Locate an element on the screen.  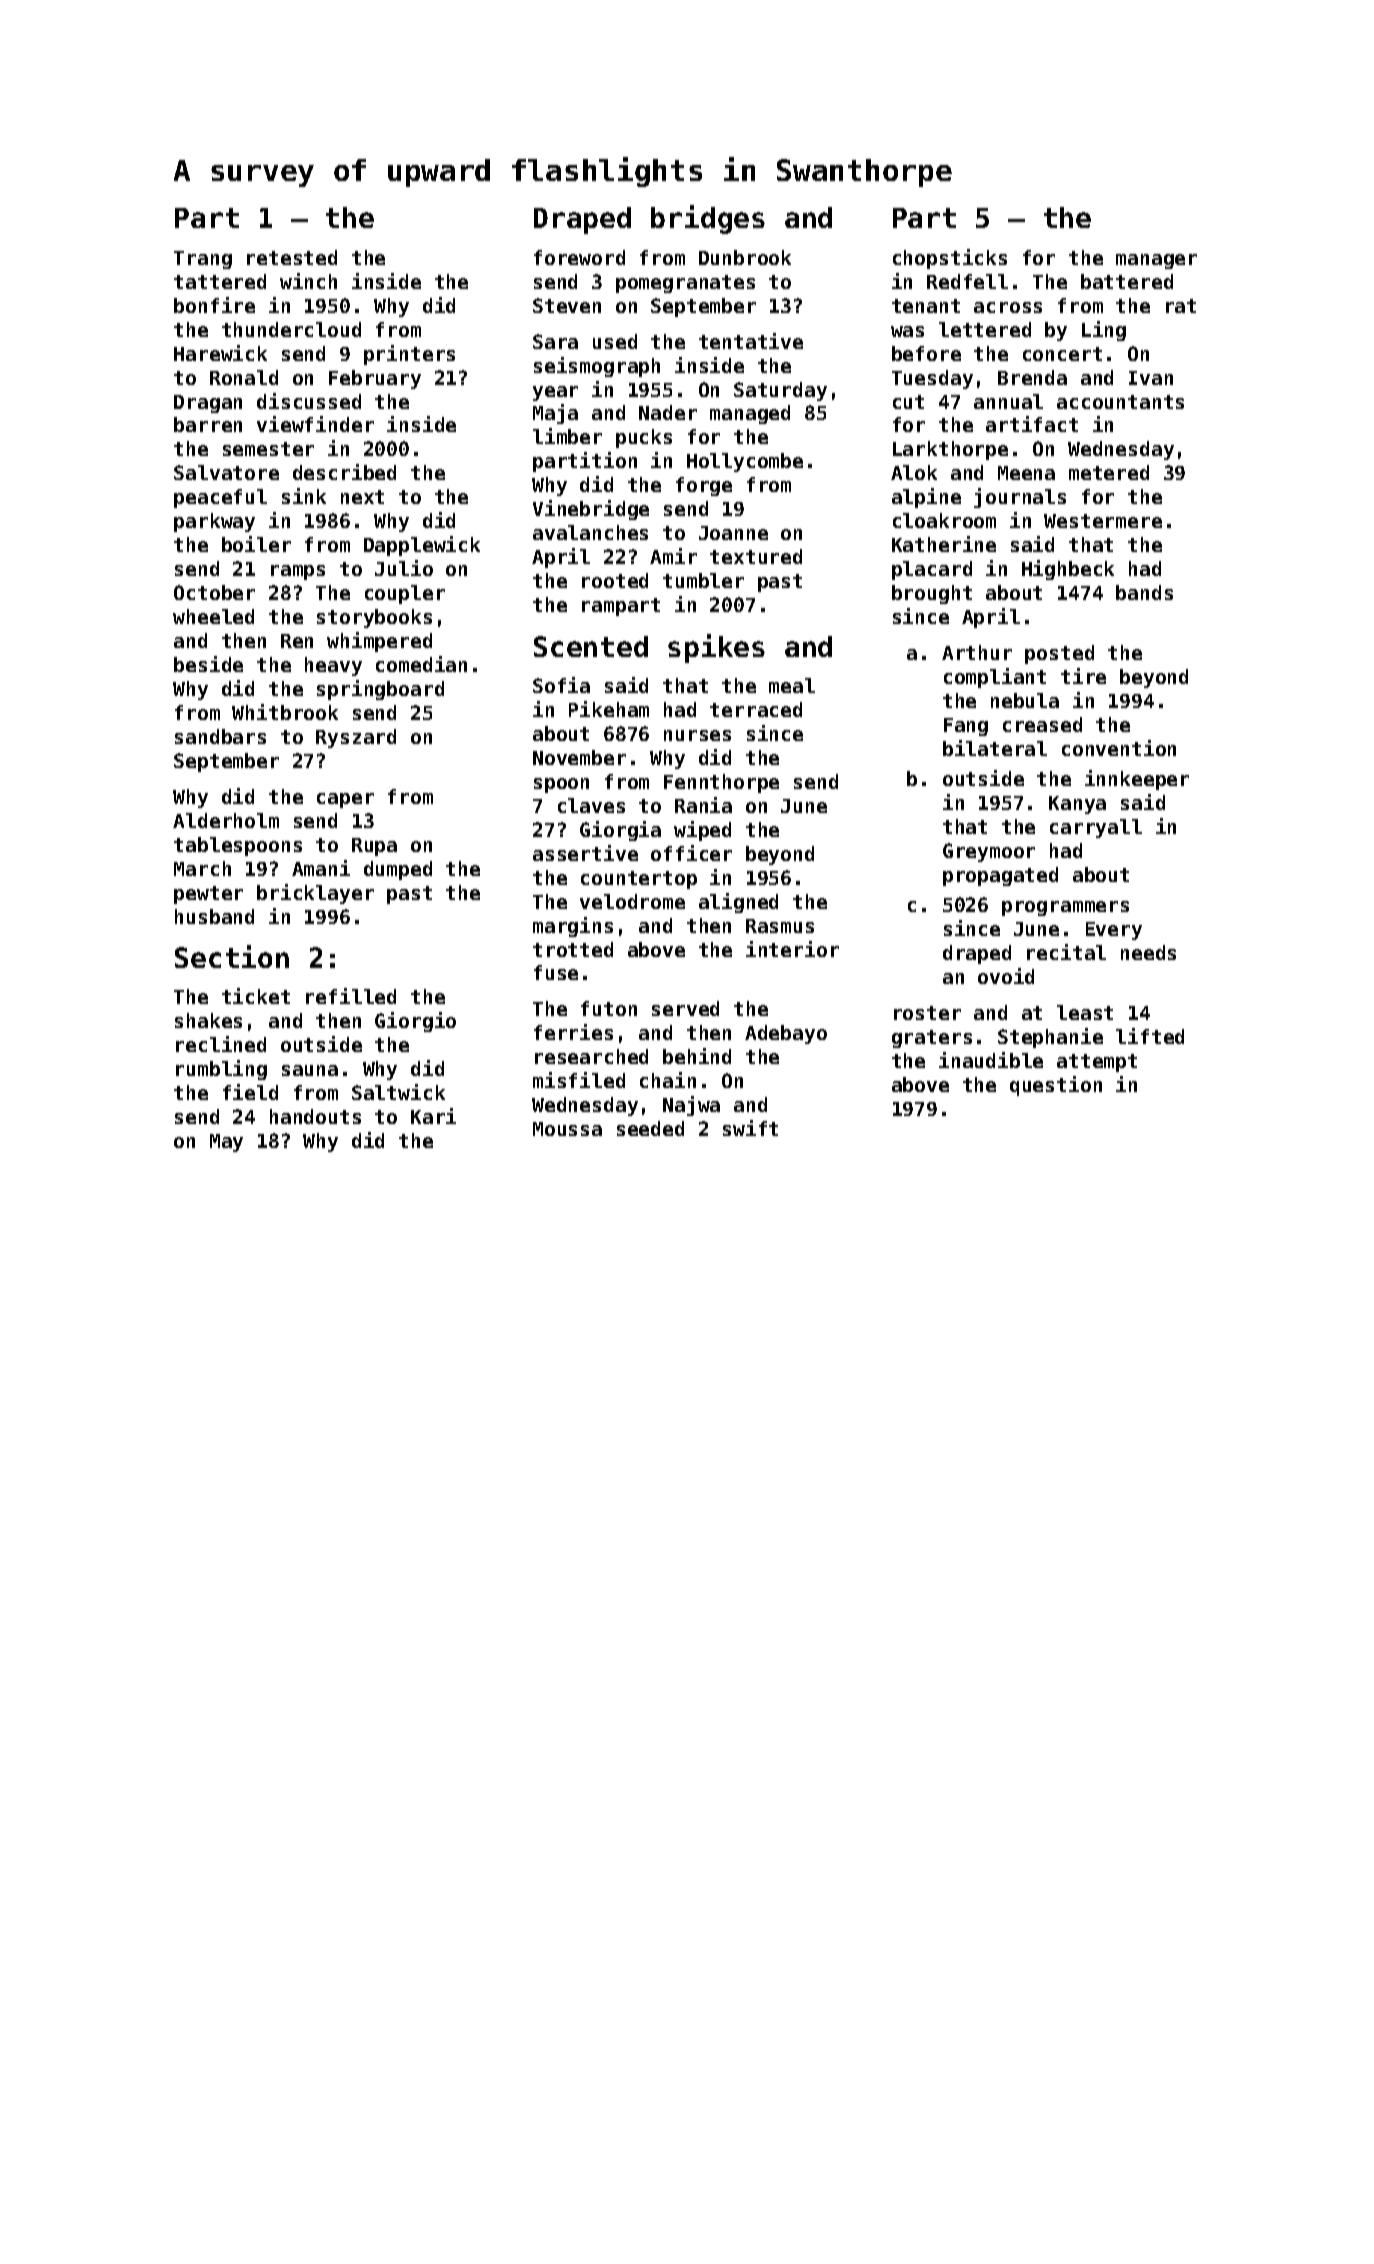
served is located at coordinates (685, 1008).
